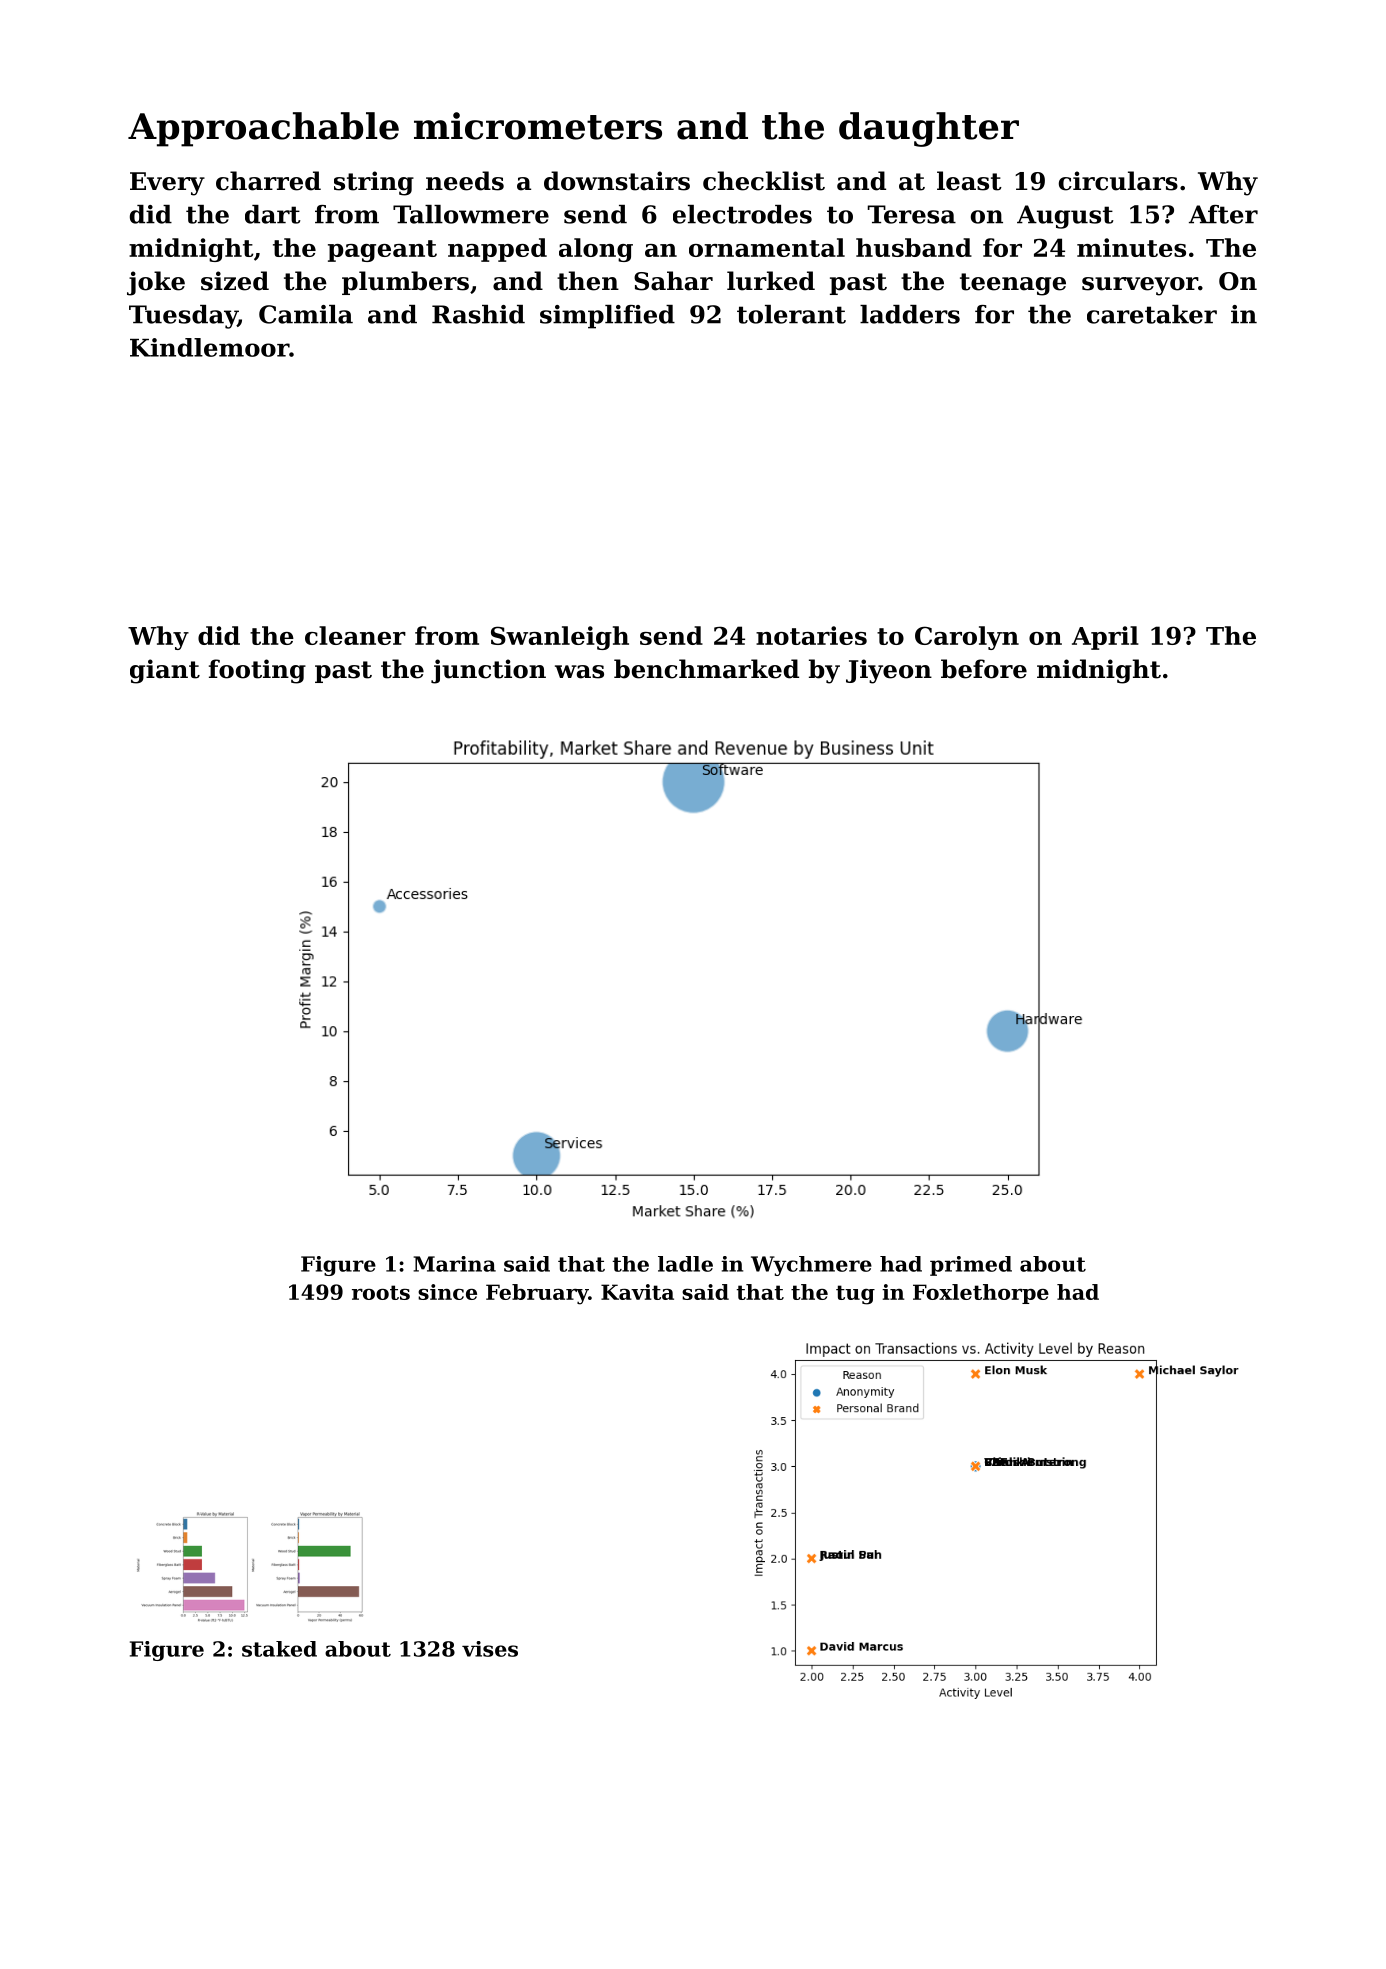 Image resolution: width=1386 pixels, height=1969 pixels. Describe the element at coordinates (355, 635) in the page. I see `cleaner` at that location.
